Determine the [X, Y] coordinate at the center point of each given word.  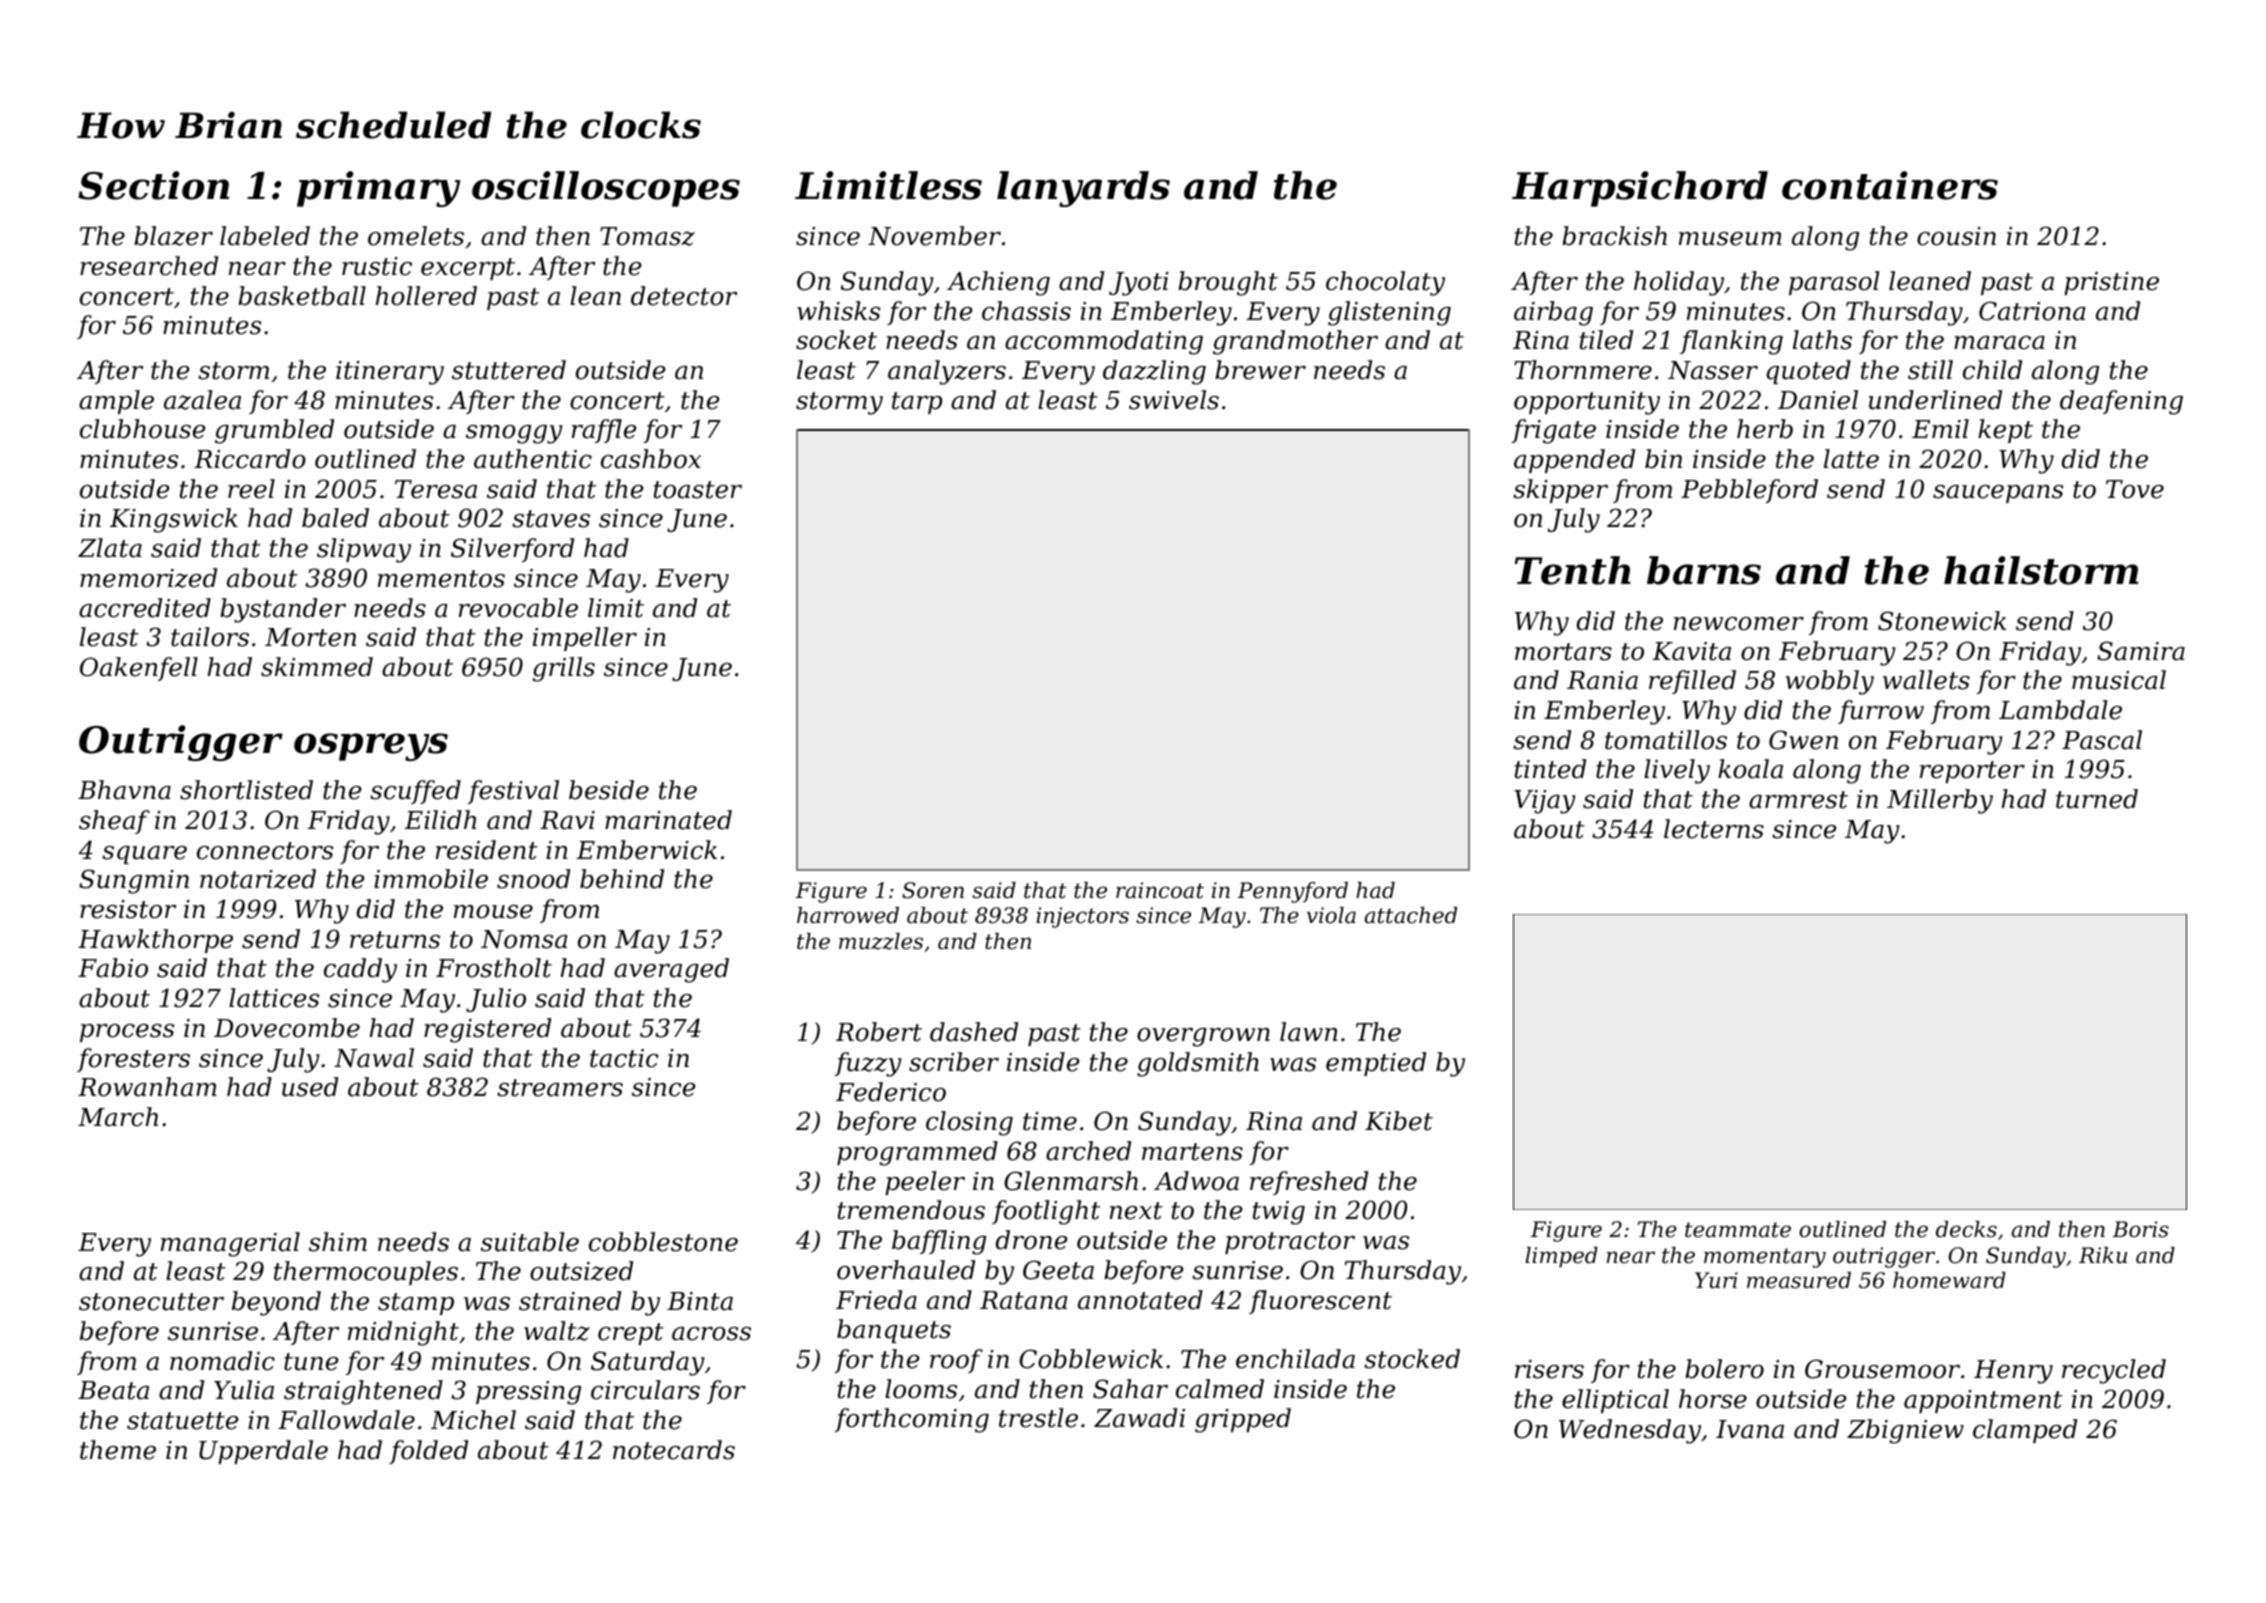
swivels [1174, 400]
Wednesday [1630, 1431]
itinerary [390, 373]
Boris [2141, 1229]
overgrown [1203, 1037]
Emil [1940, 428]
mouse [493, 912]
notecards [674, 1450]
